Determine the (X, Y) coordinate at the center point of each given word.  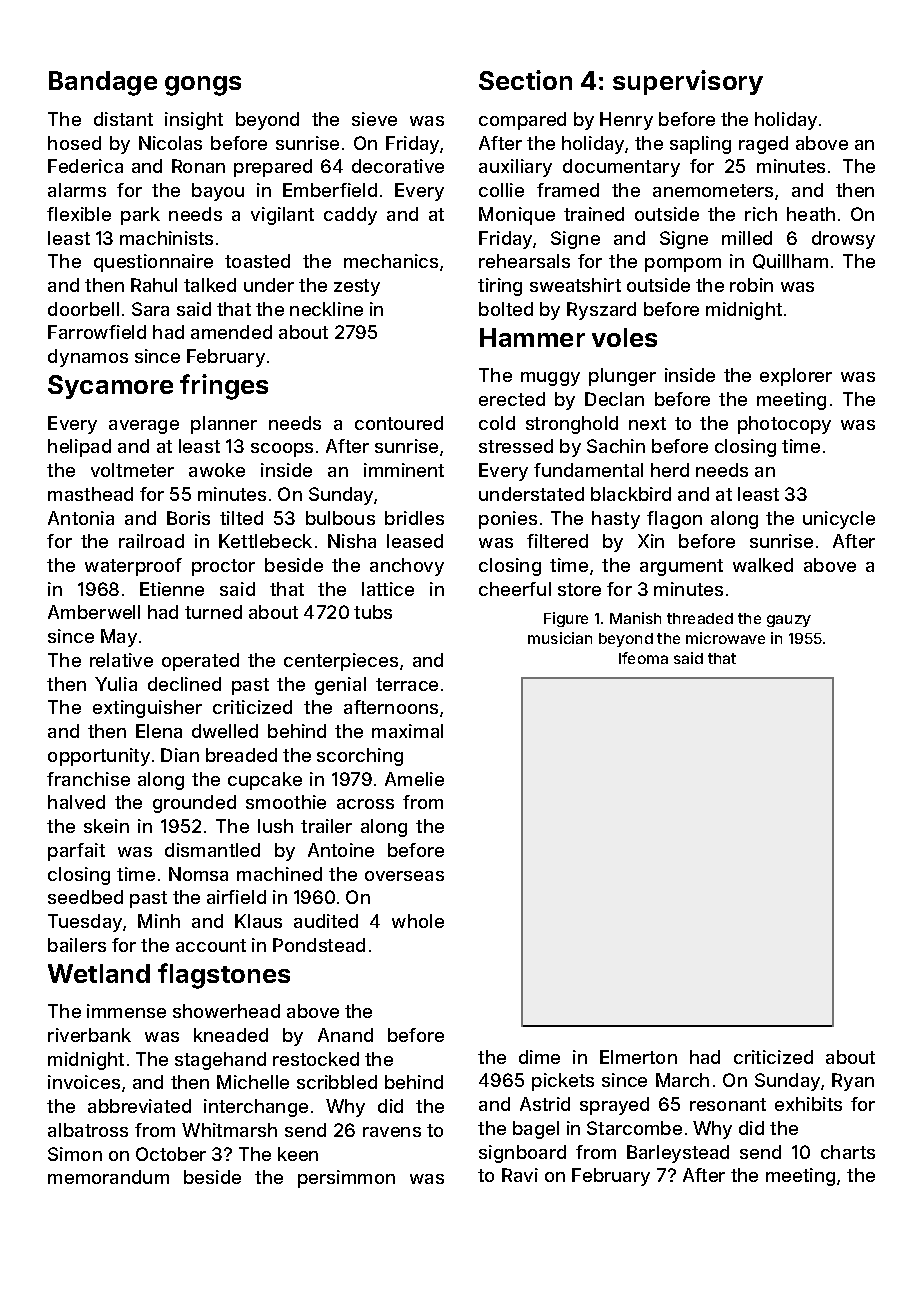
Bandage (103, 83)
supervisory (688, 82)
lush (275, 826)
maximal (407, 731)
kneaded (231, 1035)
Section (525, 80)
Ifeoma (643, 658)
